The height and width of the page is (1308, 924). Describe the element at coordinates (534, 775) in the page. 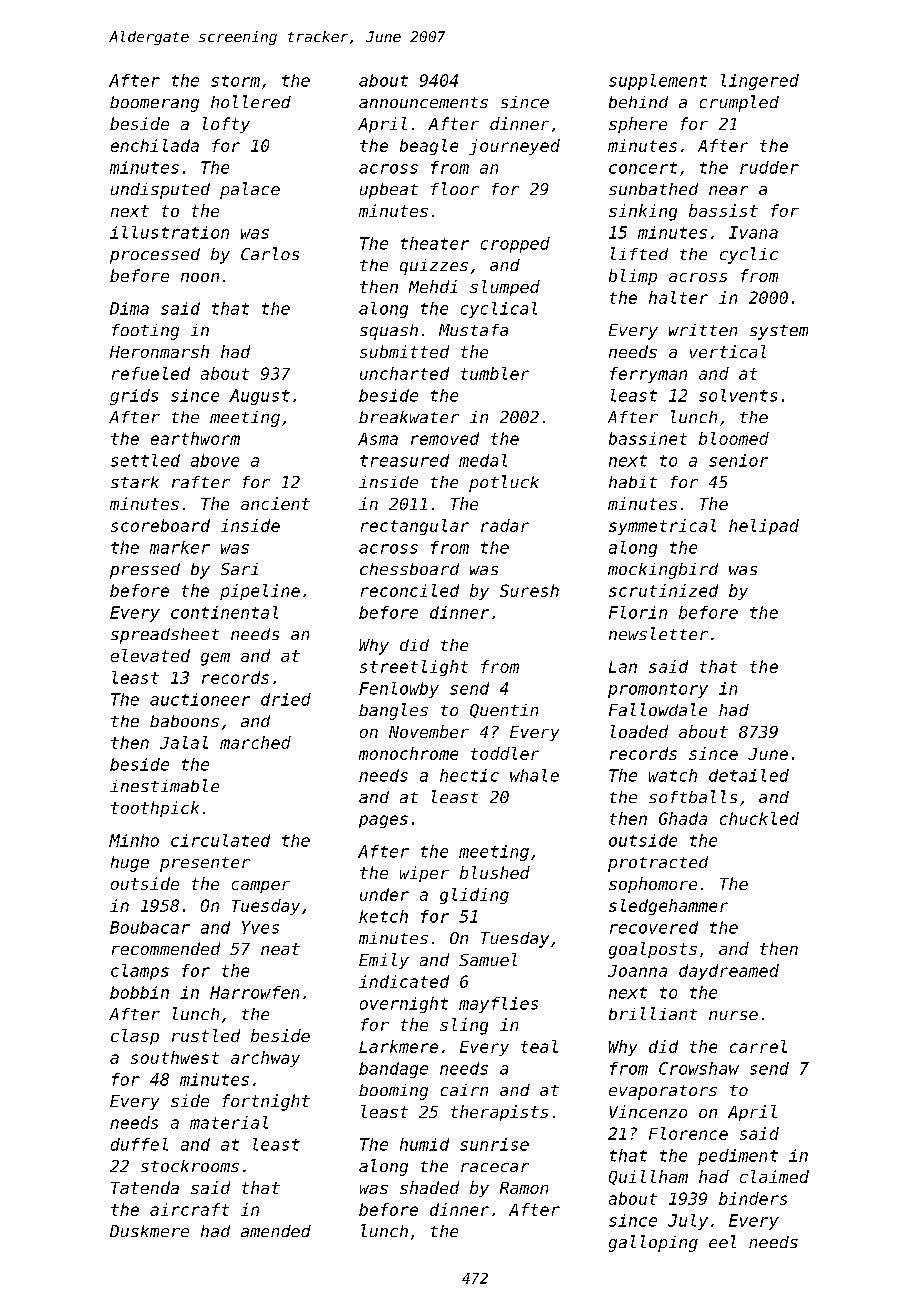

I see `whale` at that location.
